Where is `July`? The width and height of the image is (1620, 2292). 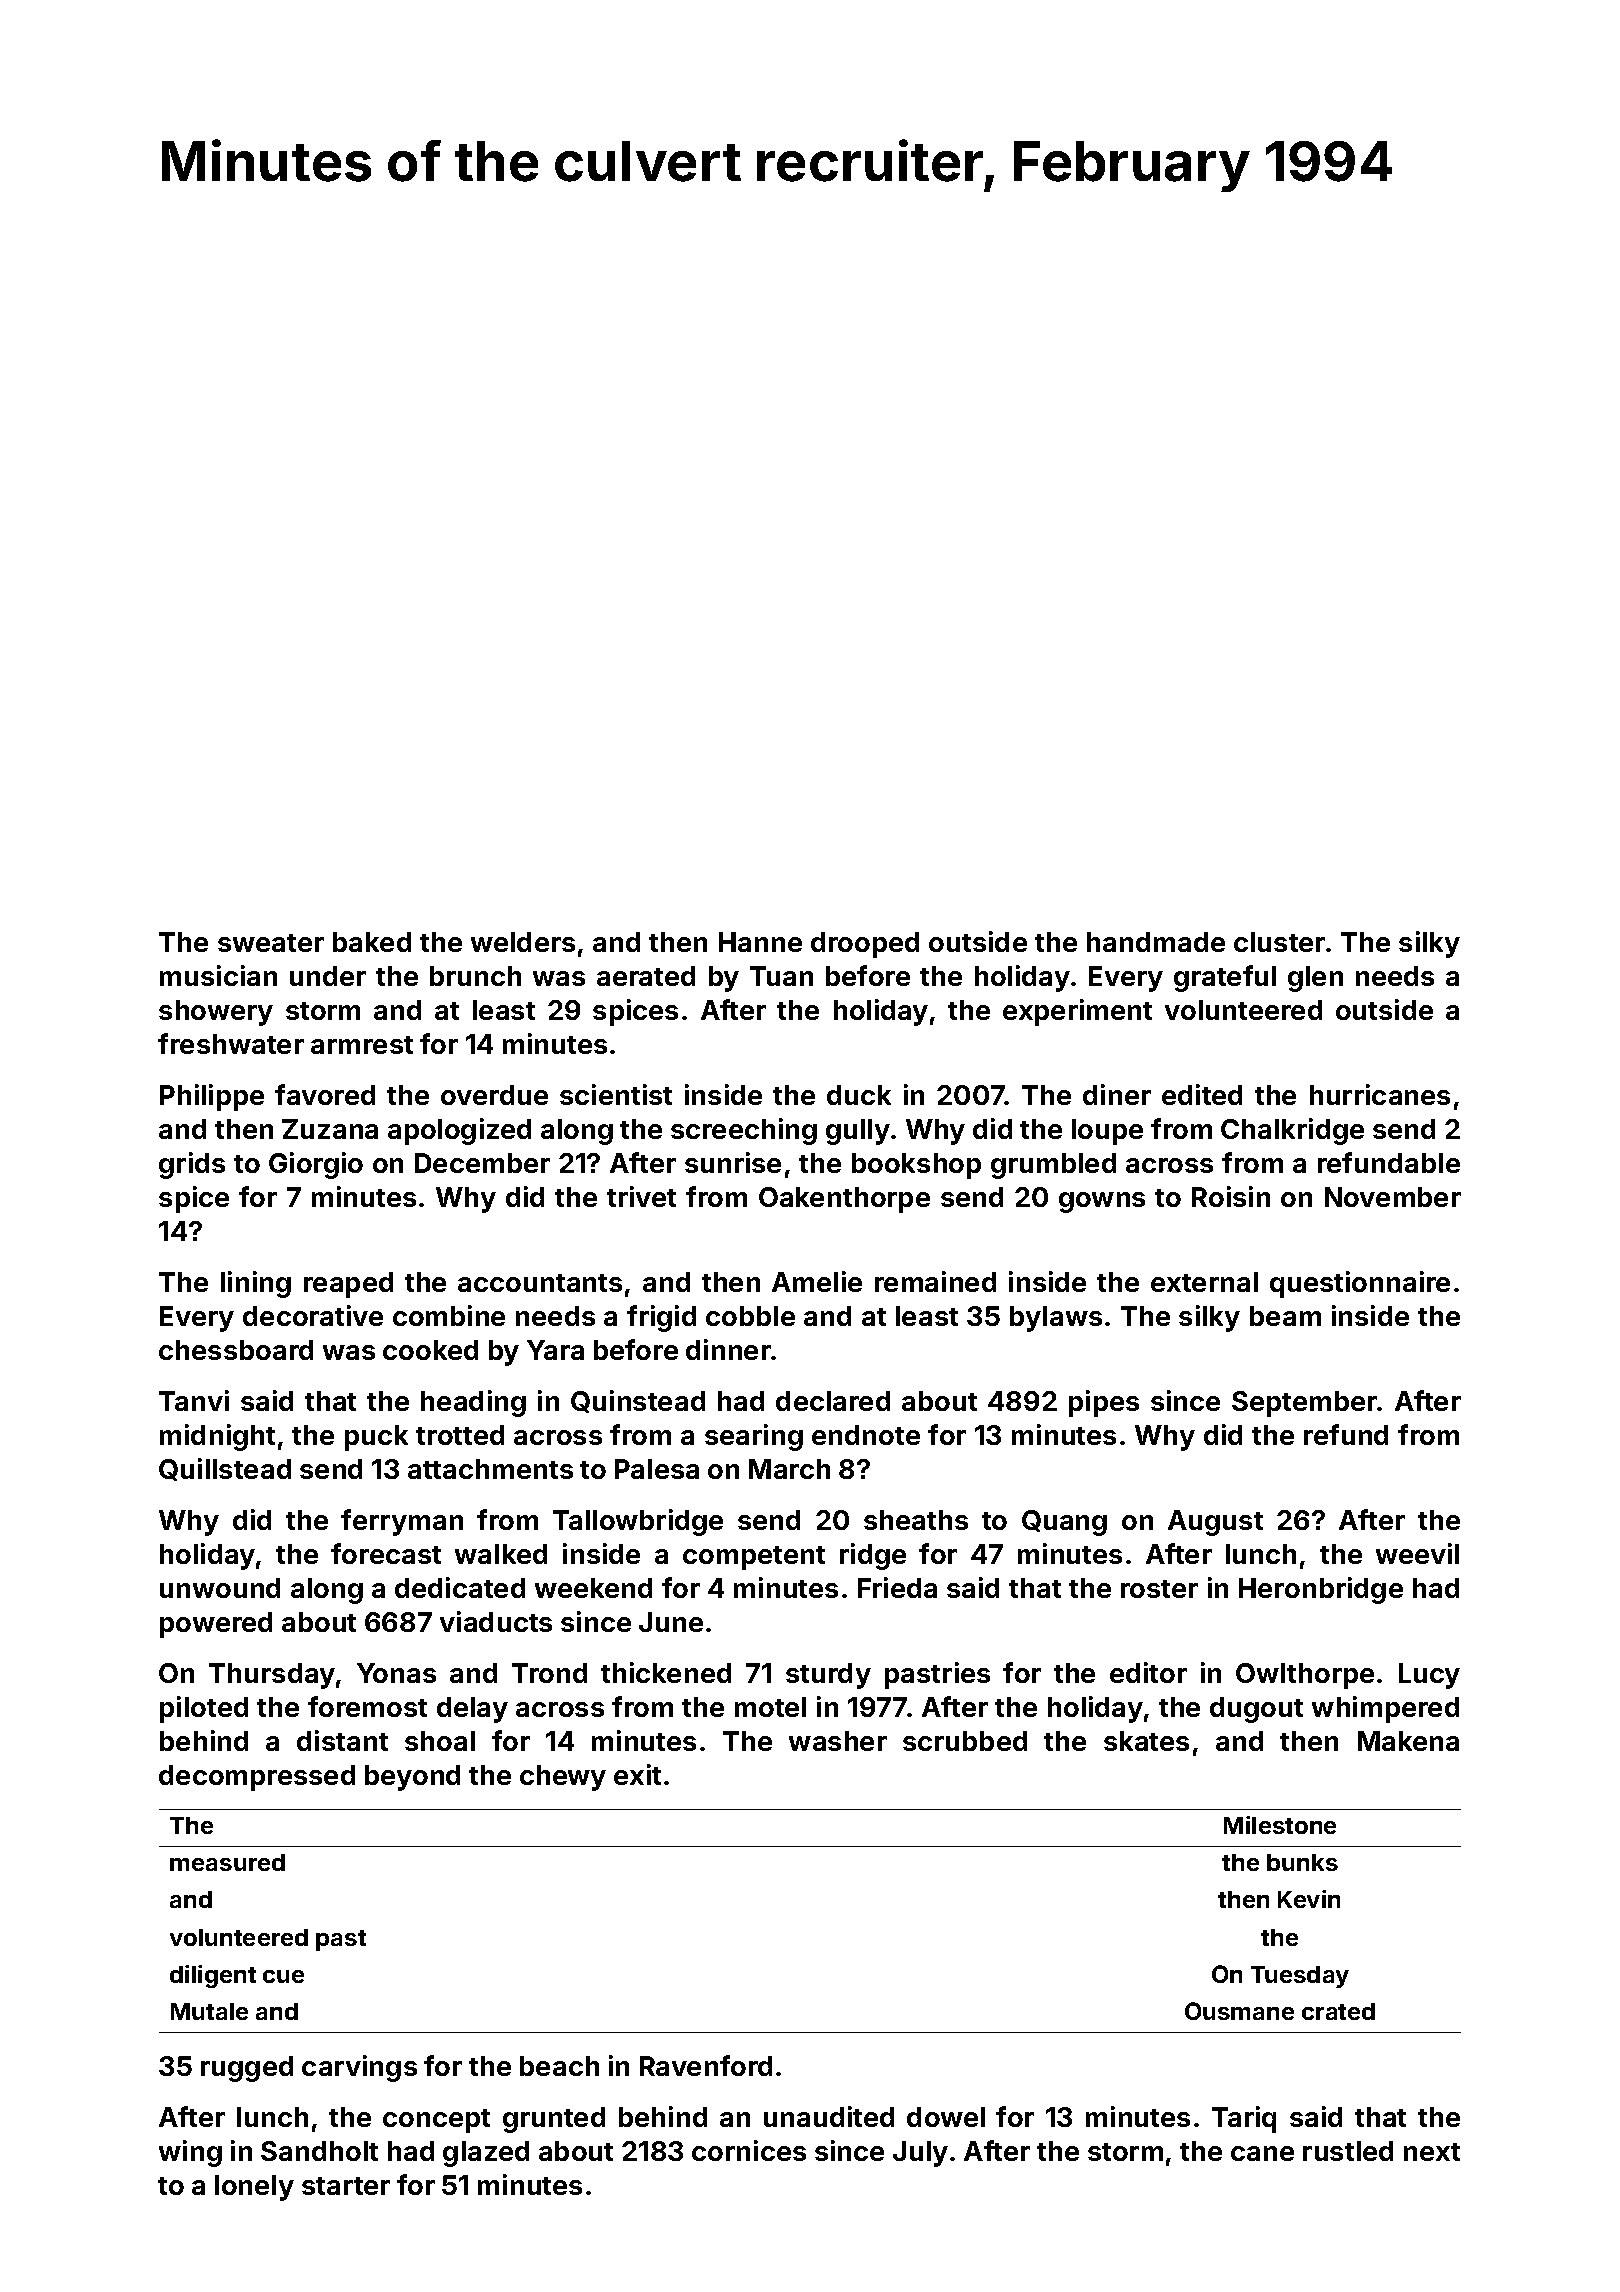
July is located at coordinates (920, 2154).
